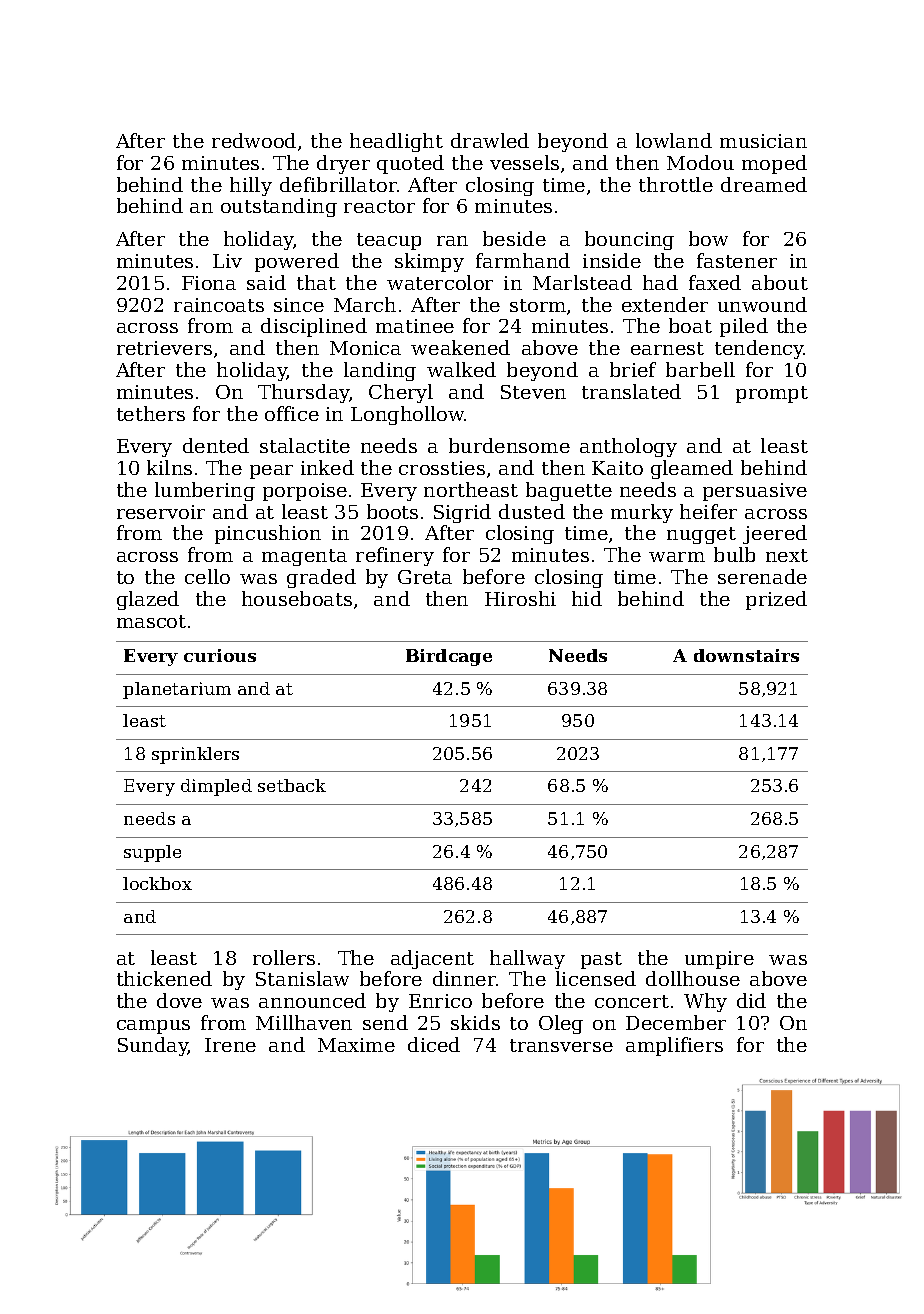  What do you see at coordinates (737, 260) in the image?
I see `fastener` at bounding box center [737, 260].
